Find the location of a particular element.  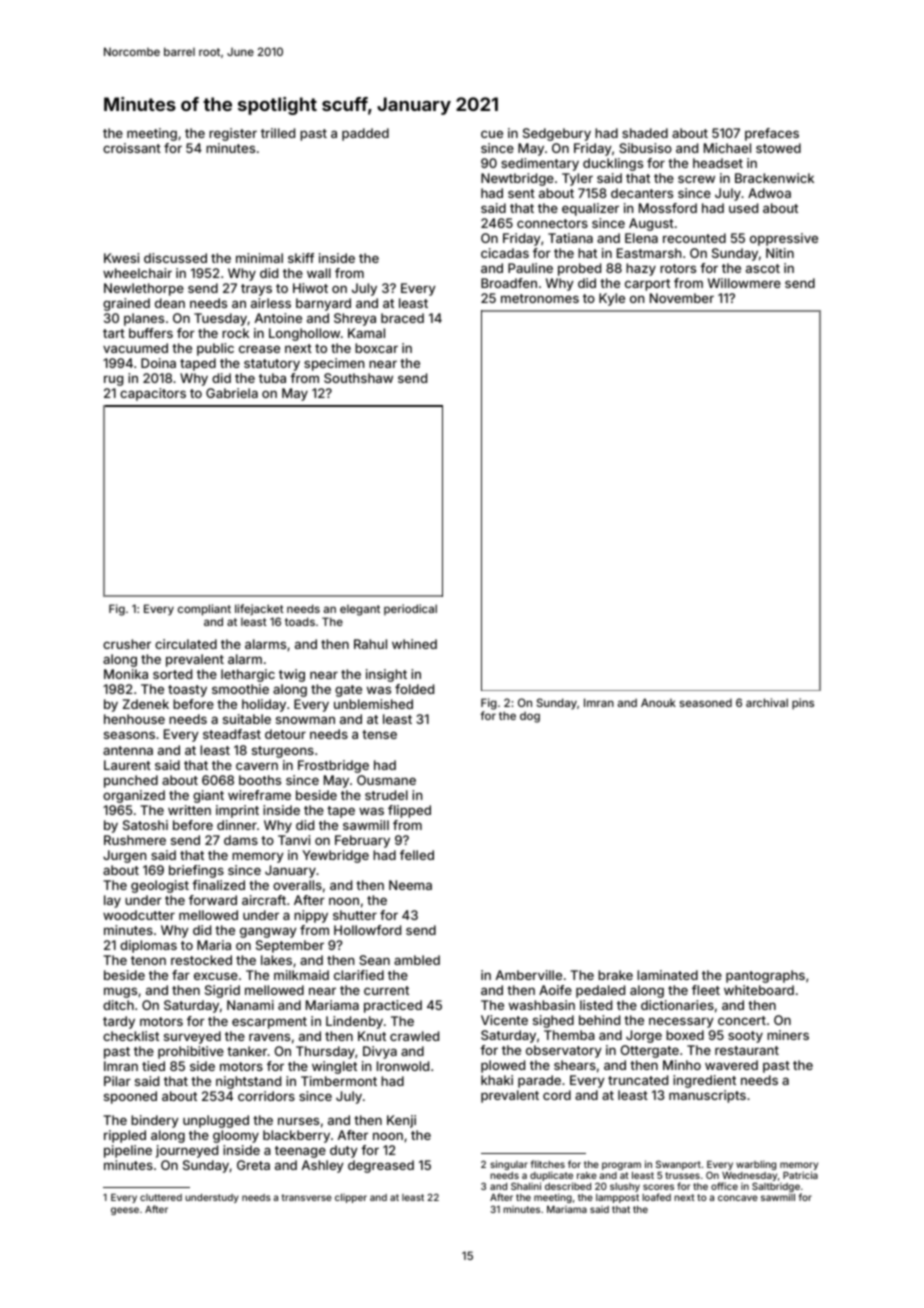

pins is located at coordinates (803, 704).
